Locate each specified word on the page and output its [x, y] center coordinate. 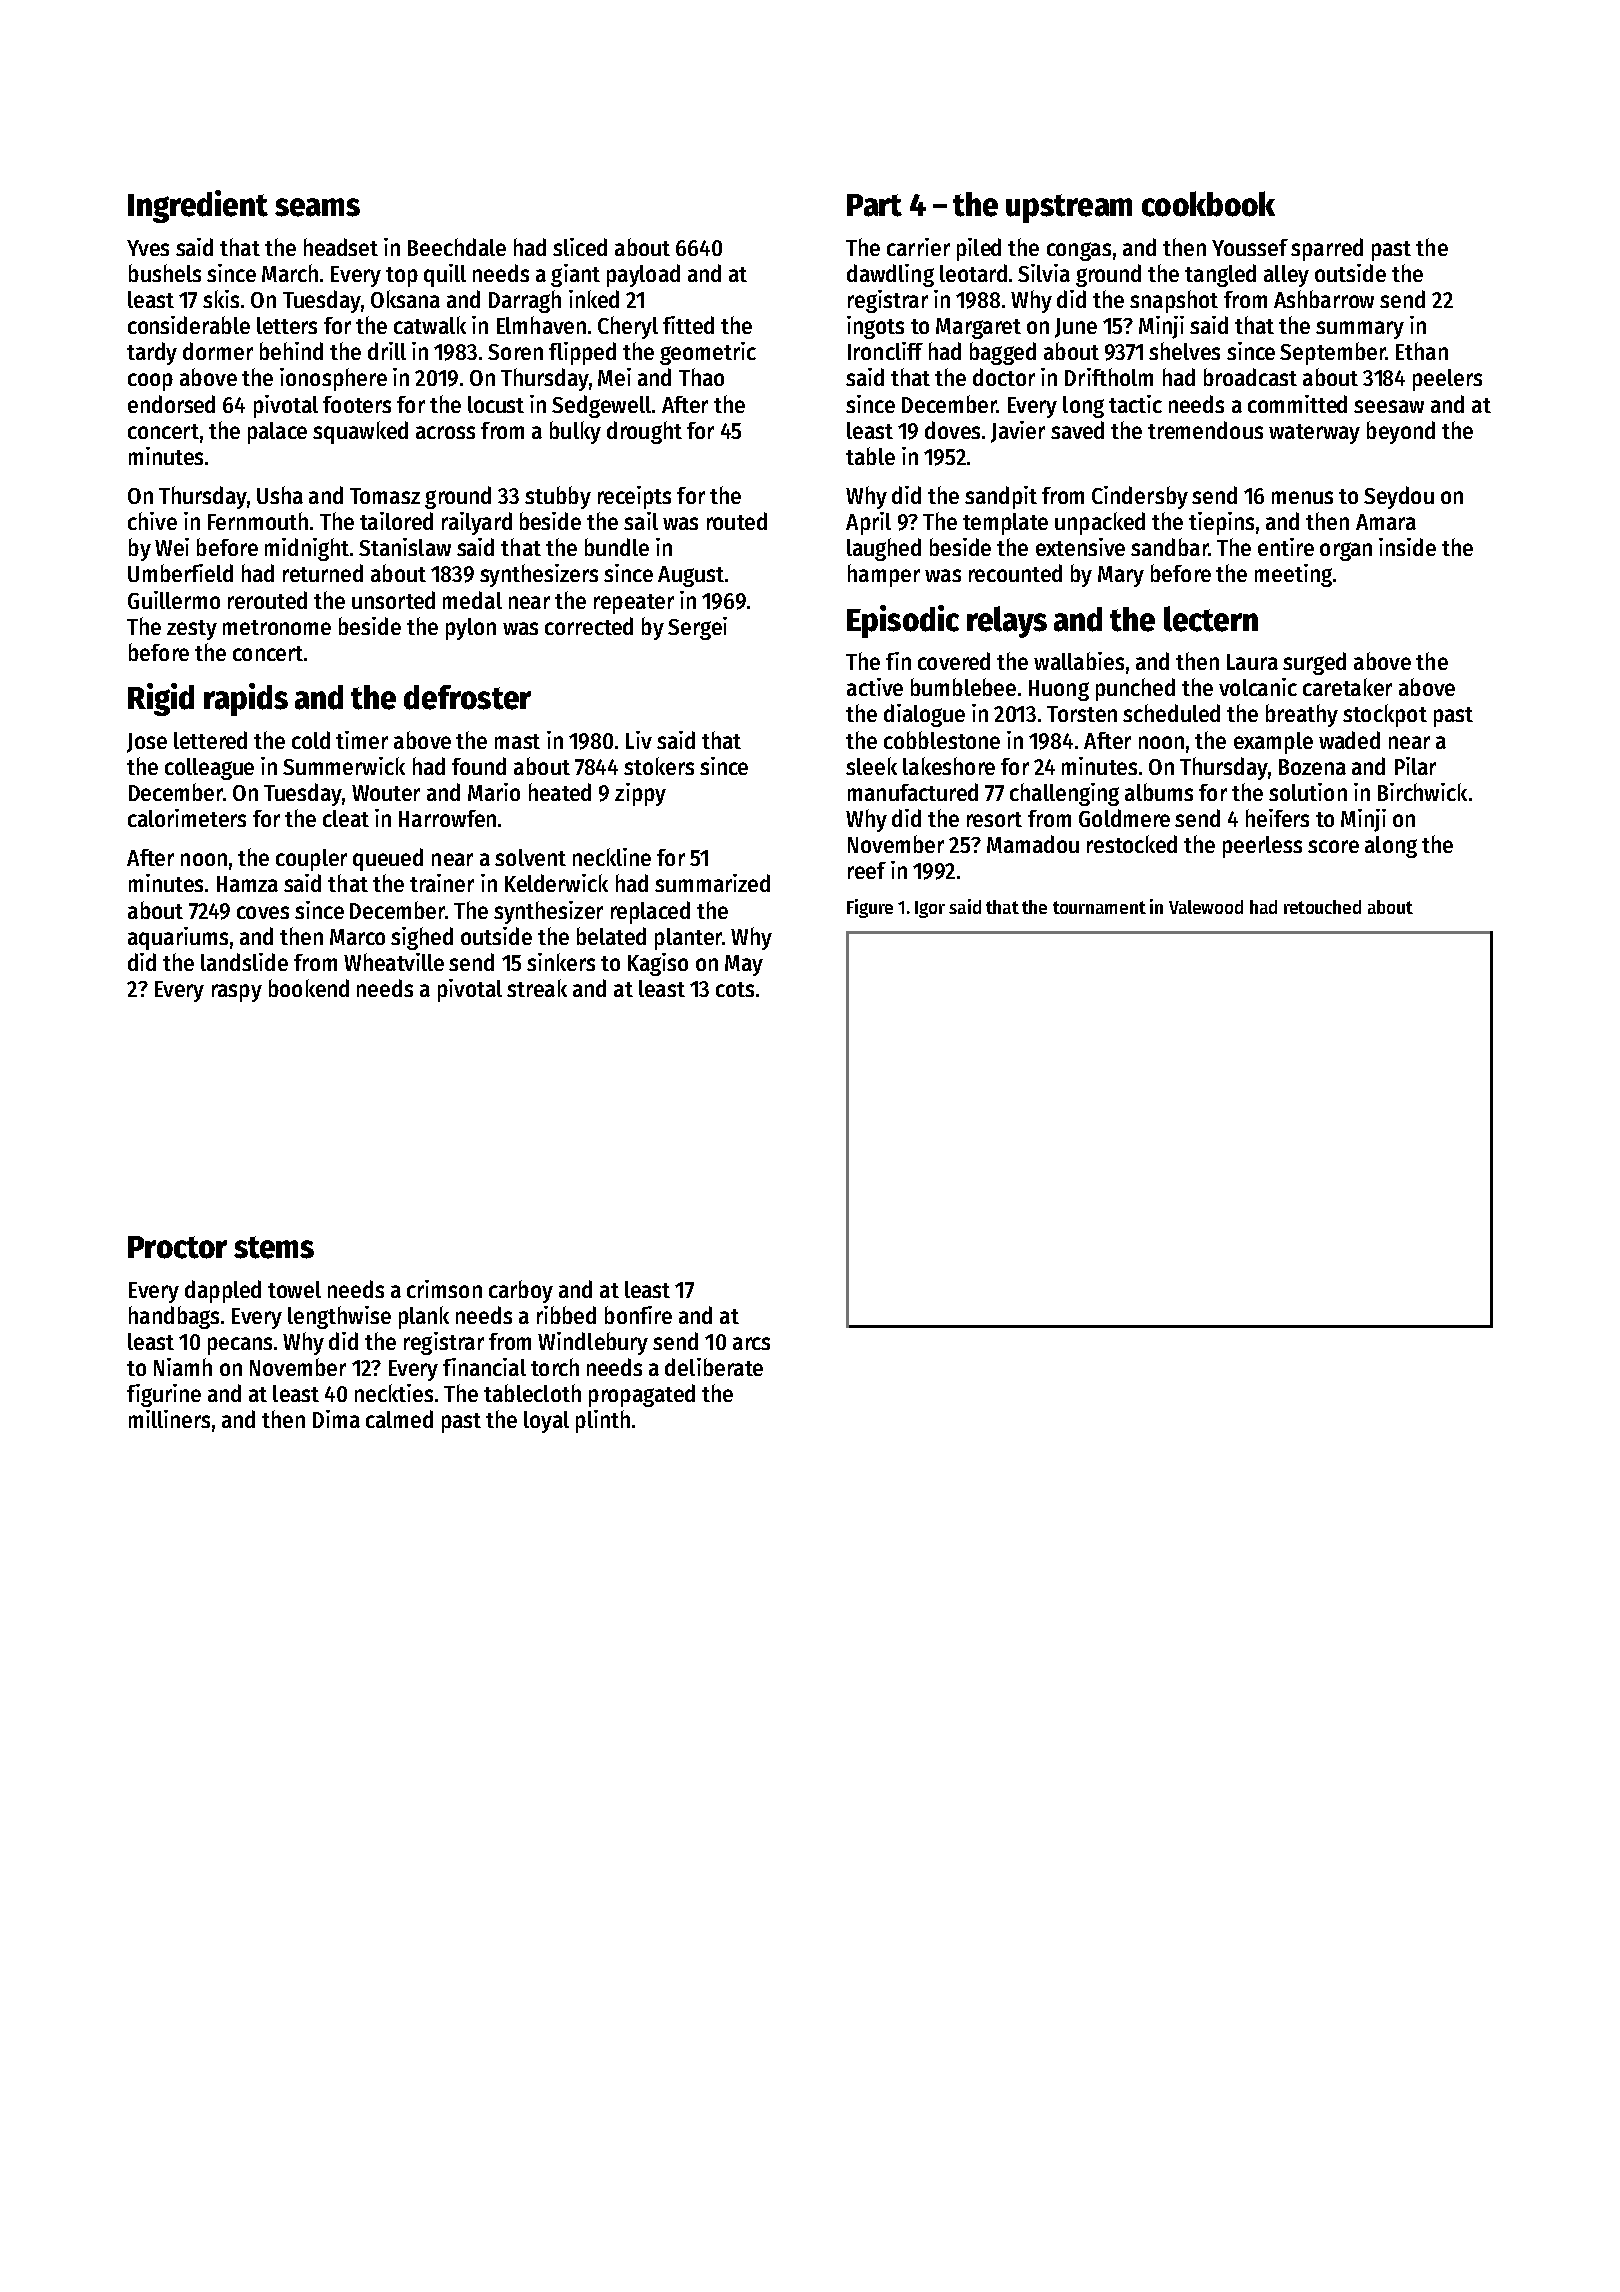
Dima [336, 1419]
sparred [1327, 249]
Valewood [1206, 907]
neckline [612, 857]
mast [517, 741]
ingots [875, 327]
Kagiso [658, 964]
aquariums [178, 938]
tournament [1099, 907]
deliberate [714, 1367]
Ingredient [198, 206]
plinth [603, 1421]
